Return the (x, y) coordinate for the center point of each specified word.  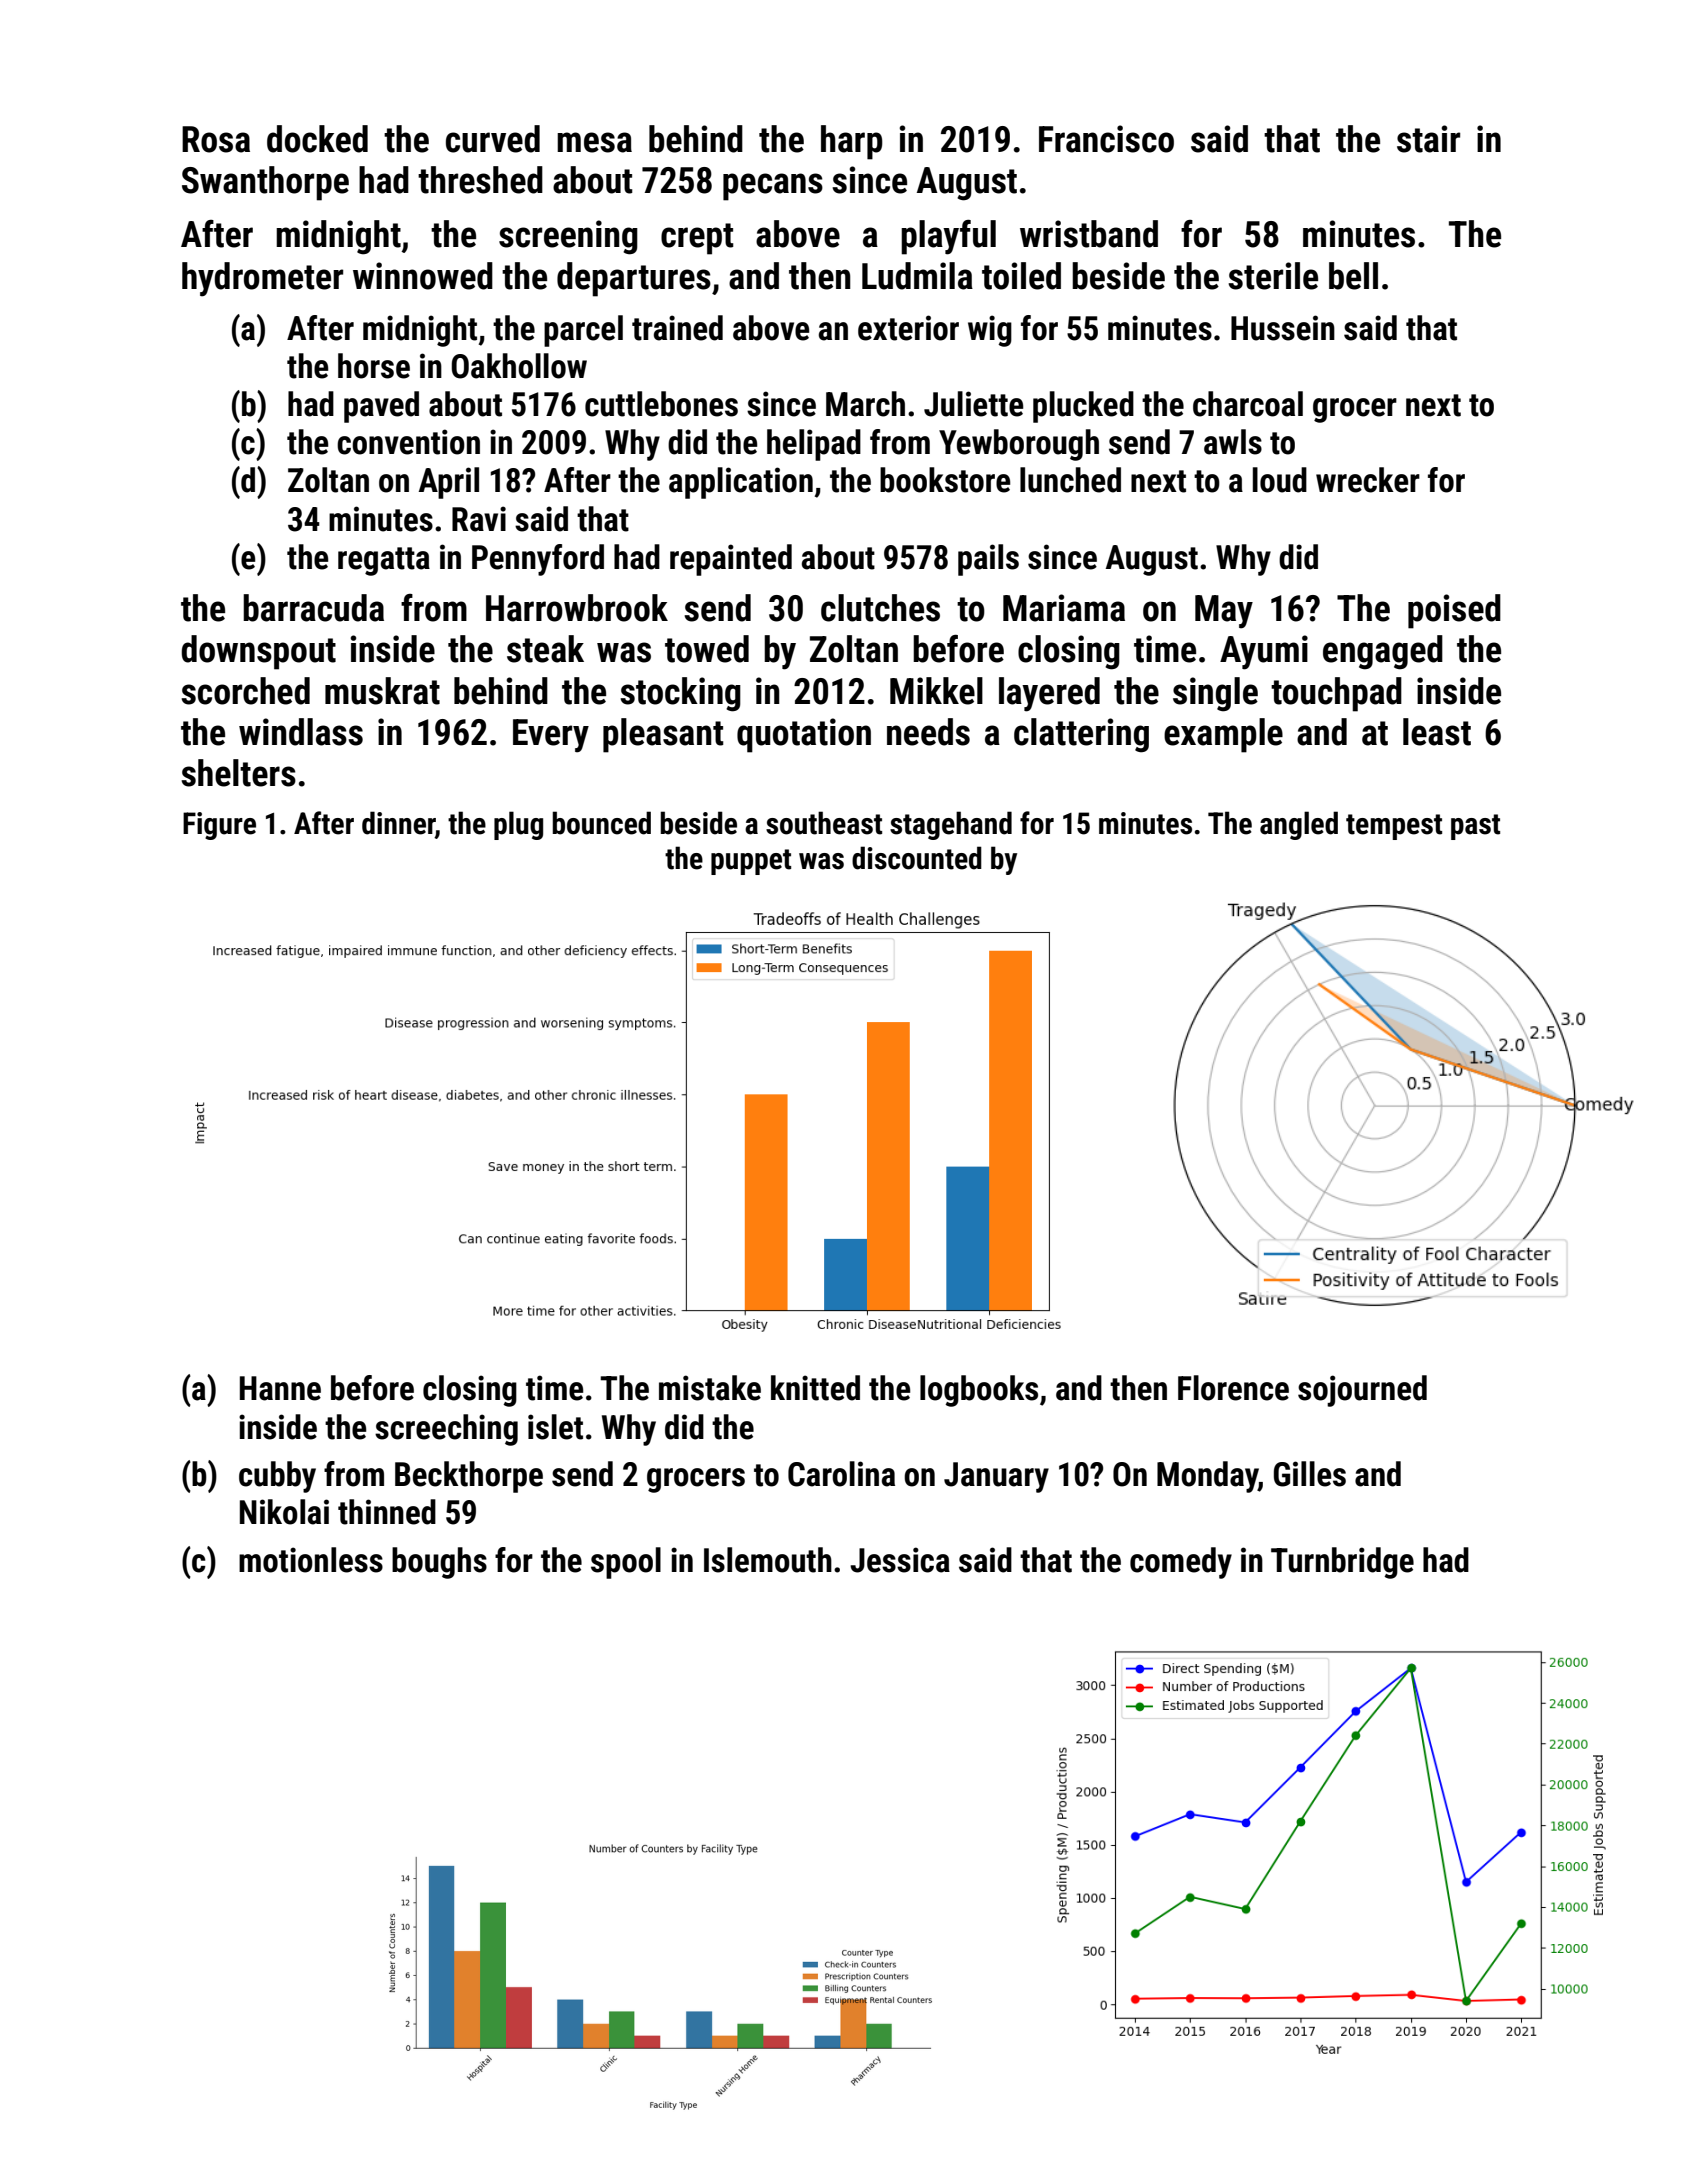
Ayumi (1264, 652)
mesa (594, 142)
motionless (311, 1560)
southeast (824, 823)
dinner (399, 824)
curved (493, 139)
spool (626, 1563)
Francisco (1106, 139)
